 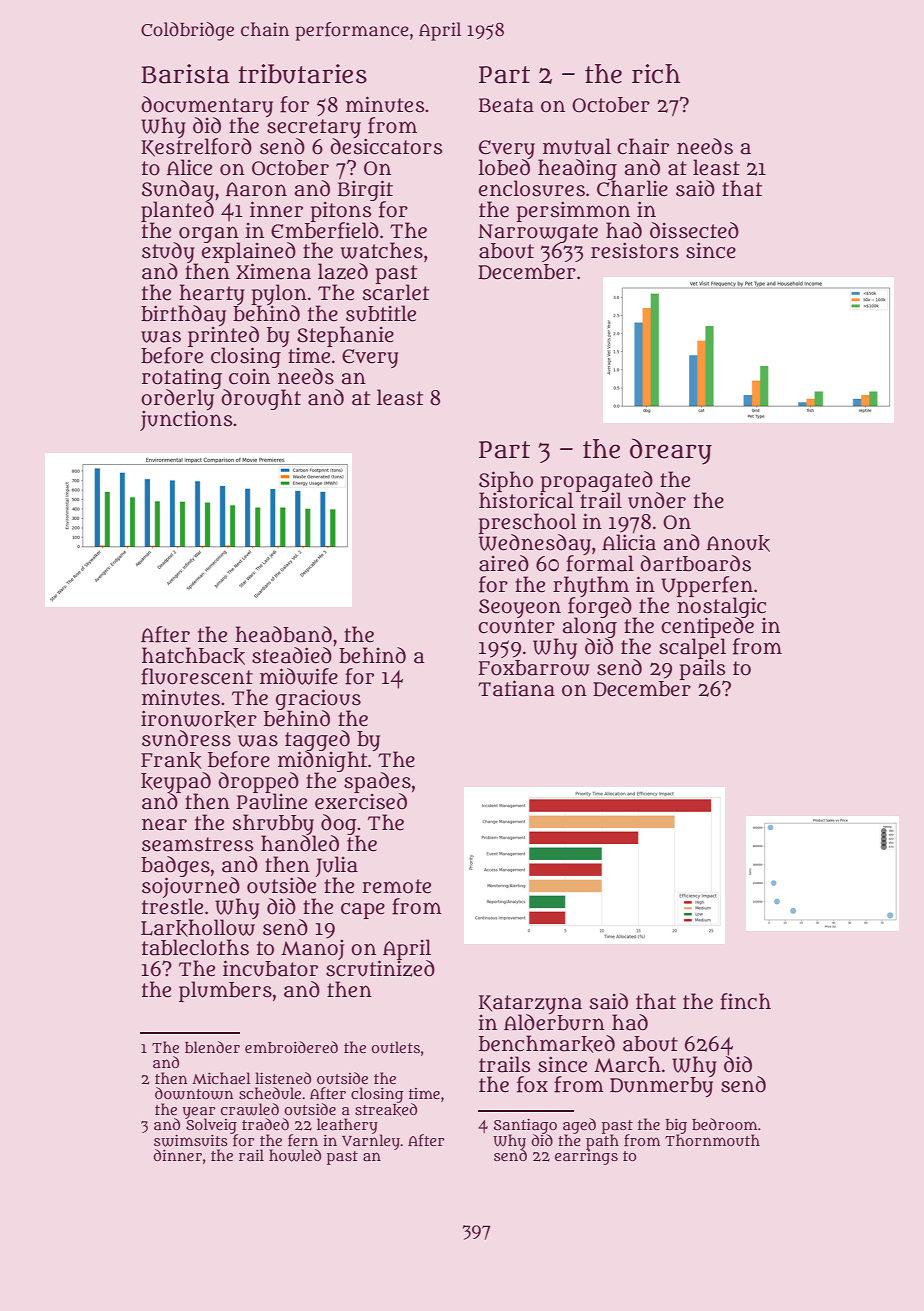 What do you see at coordinates (212, 1047) in the document?
I see `blender` at bounding box center [212, 1047].
